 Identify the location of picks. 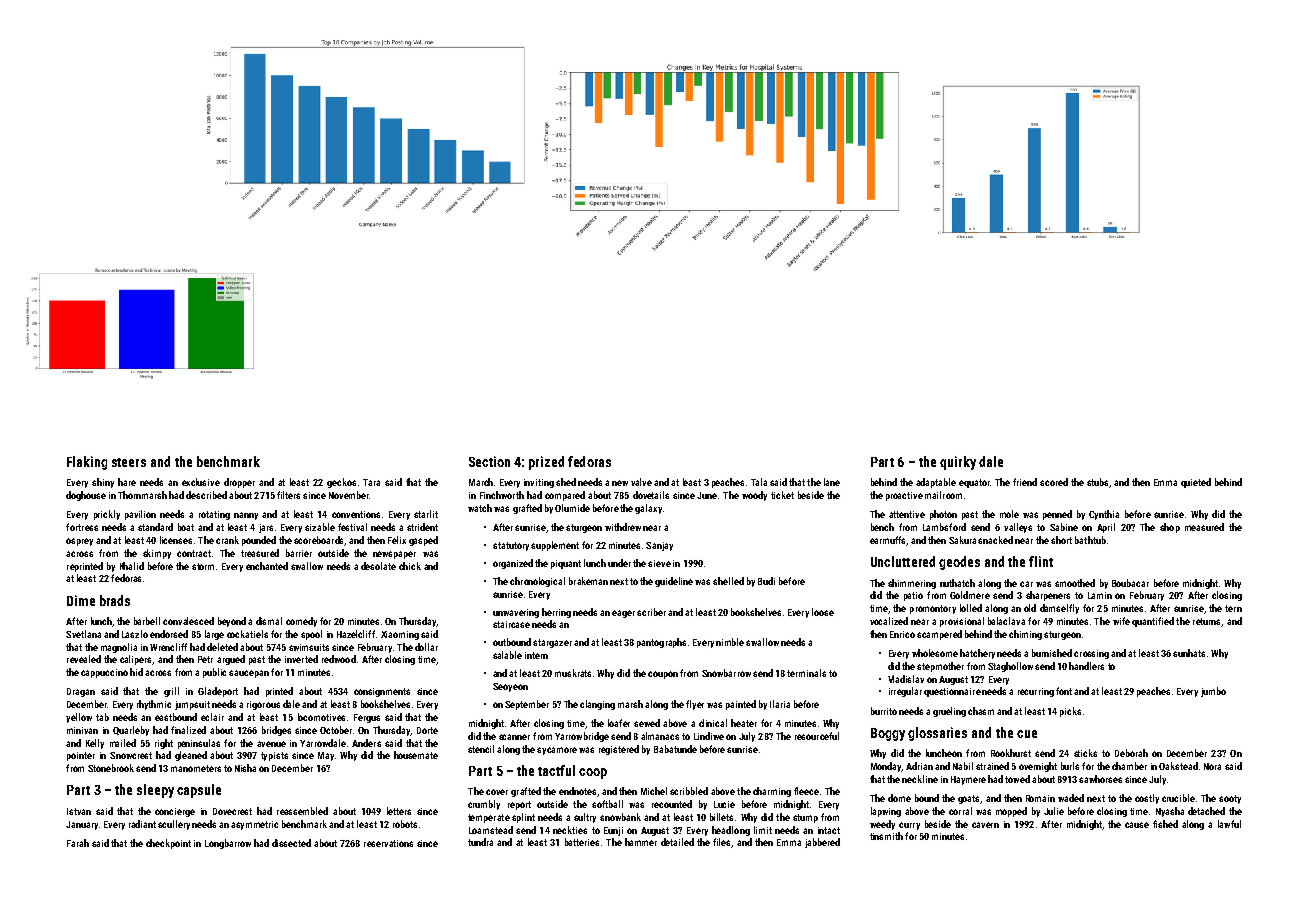
(1070, 712).
